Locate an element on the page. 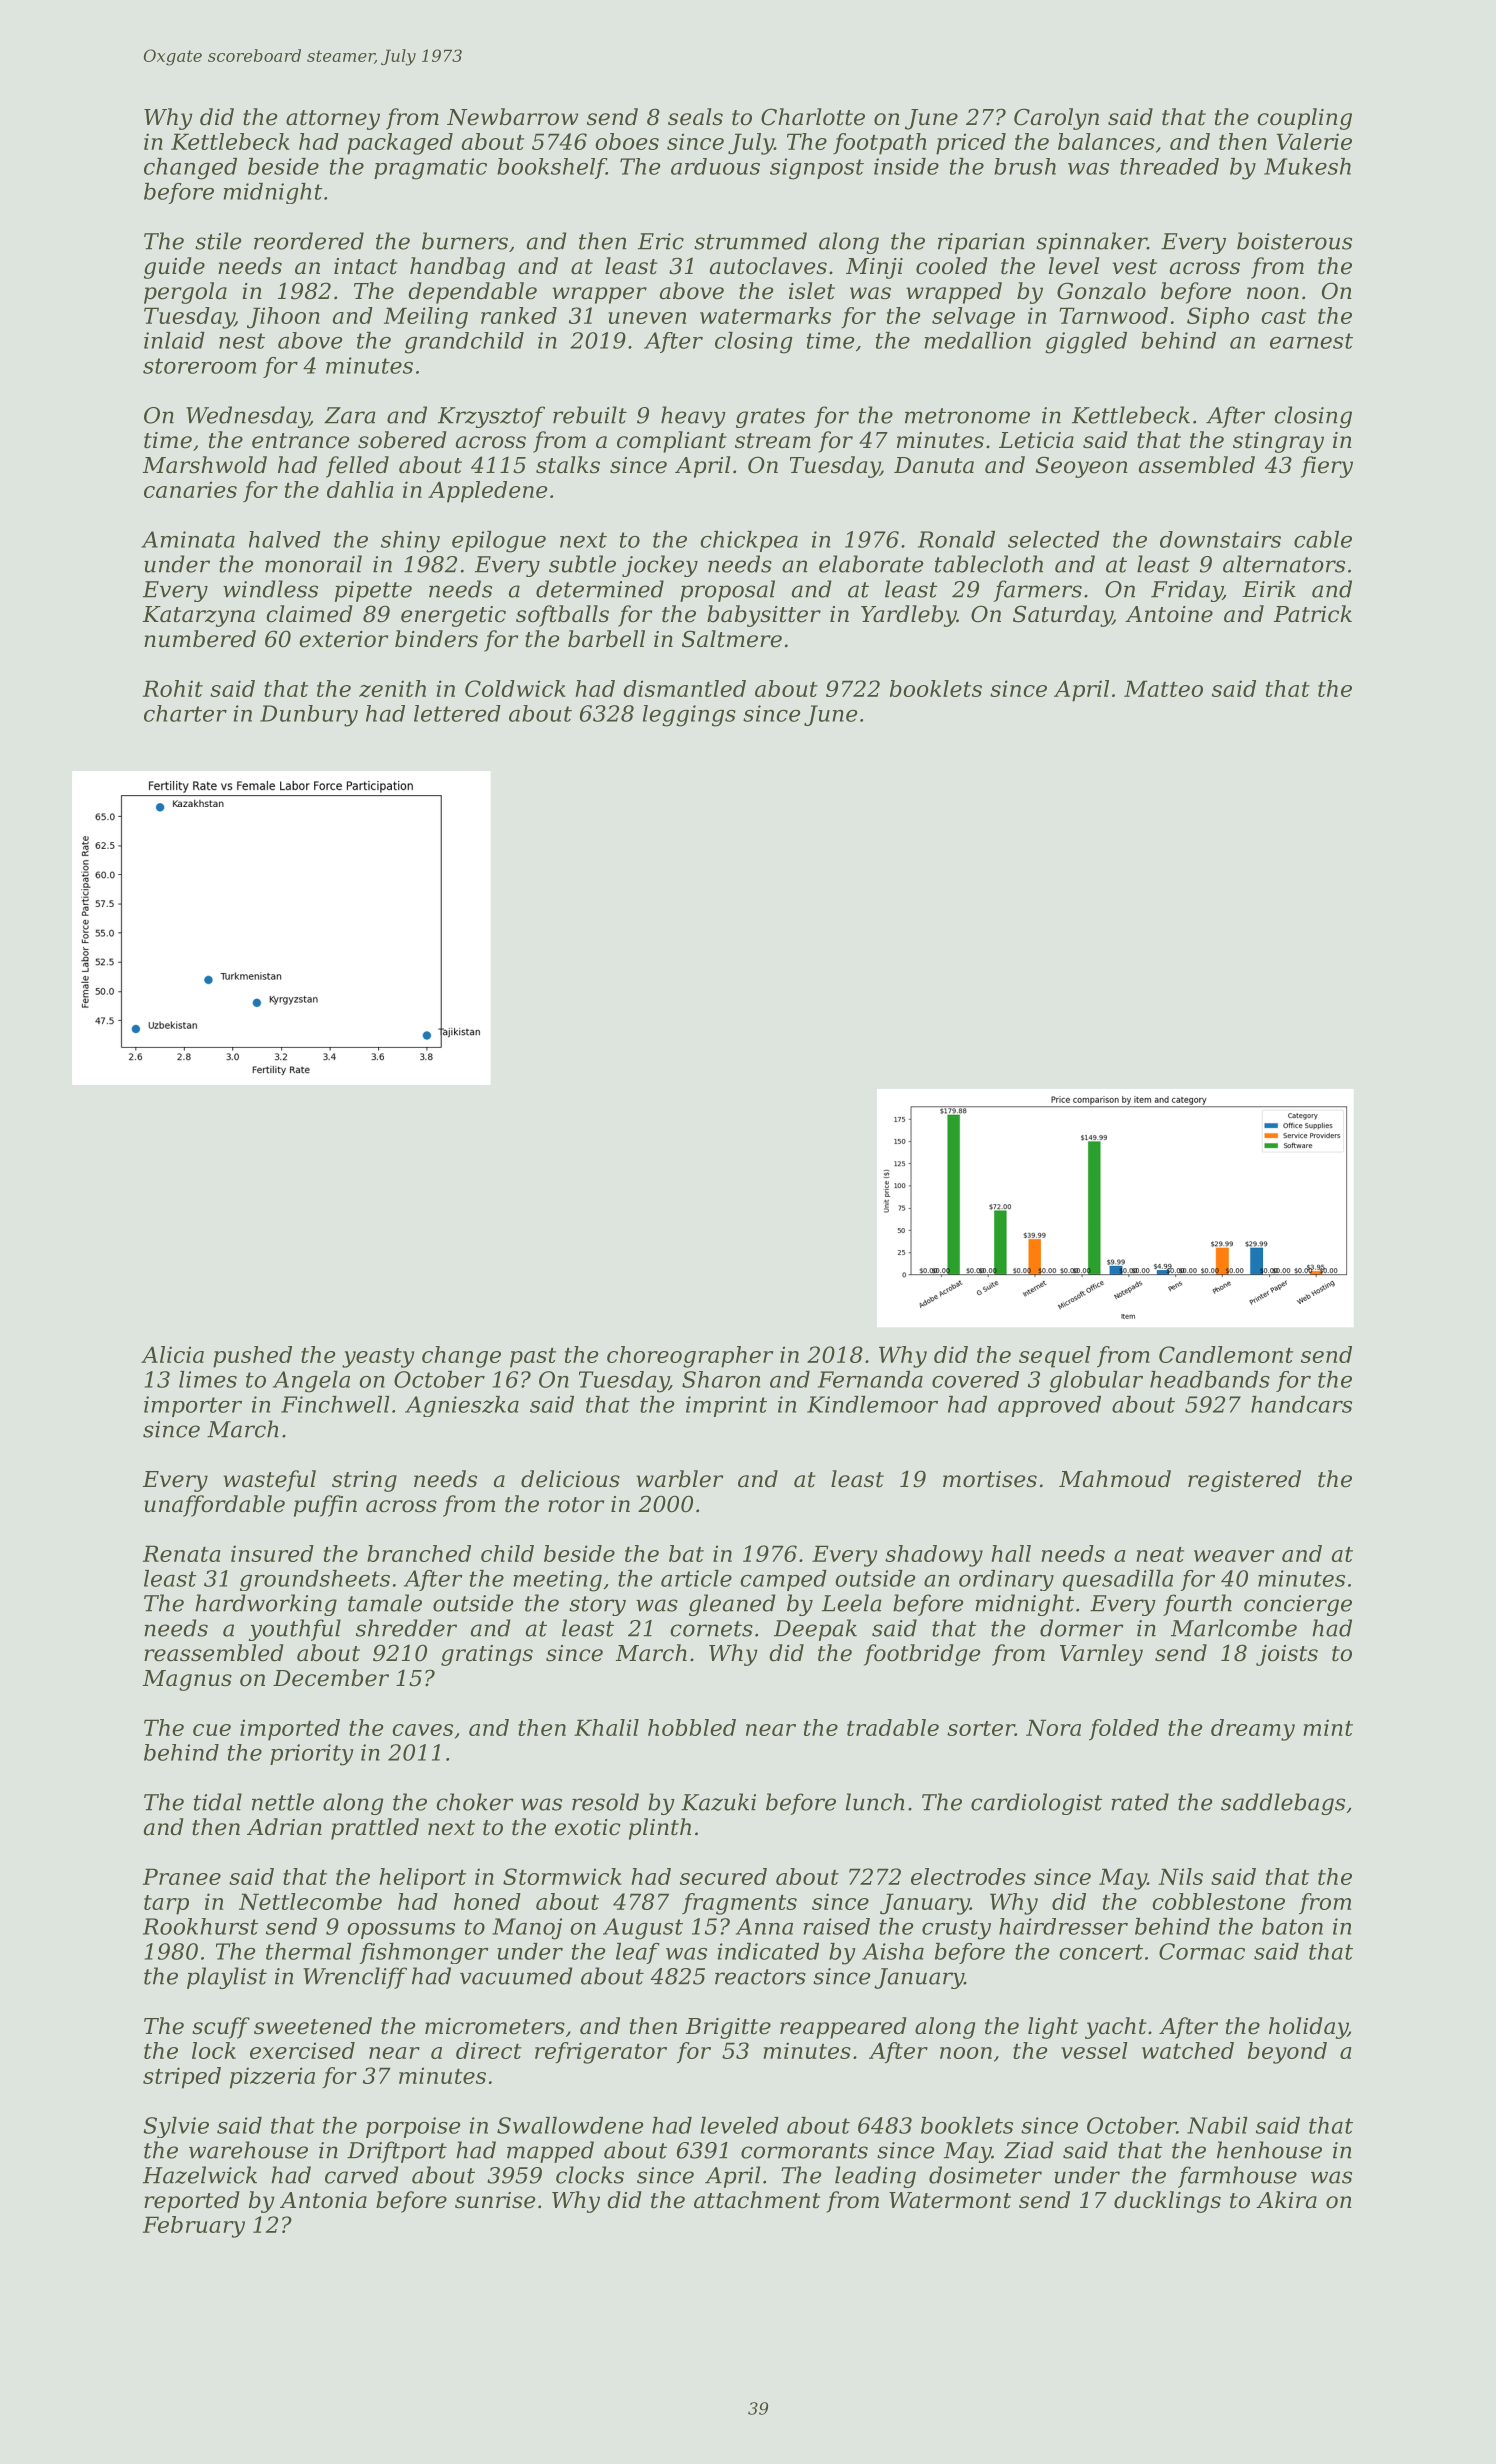  baton is located at coordinates (1292, 1926).
